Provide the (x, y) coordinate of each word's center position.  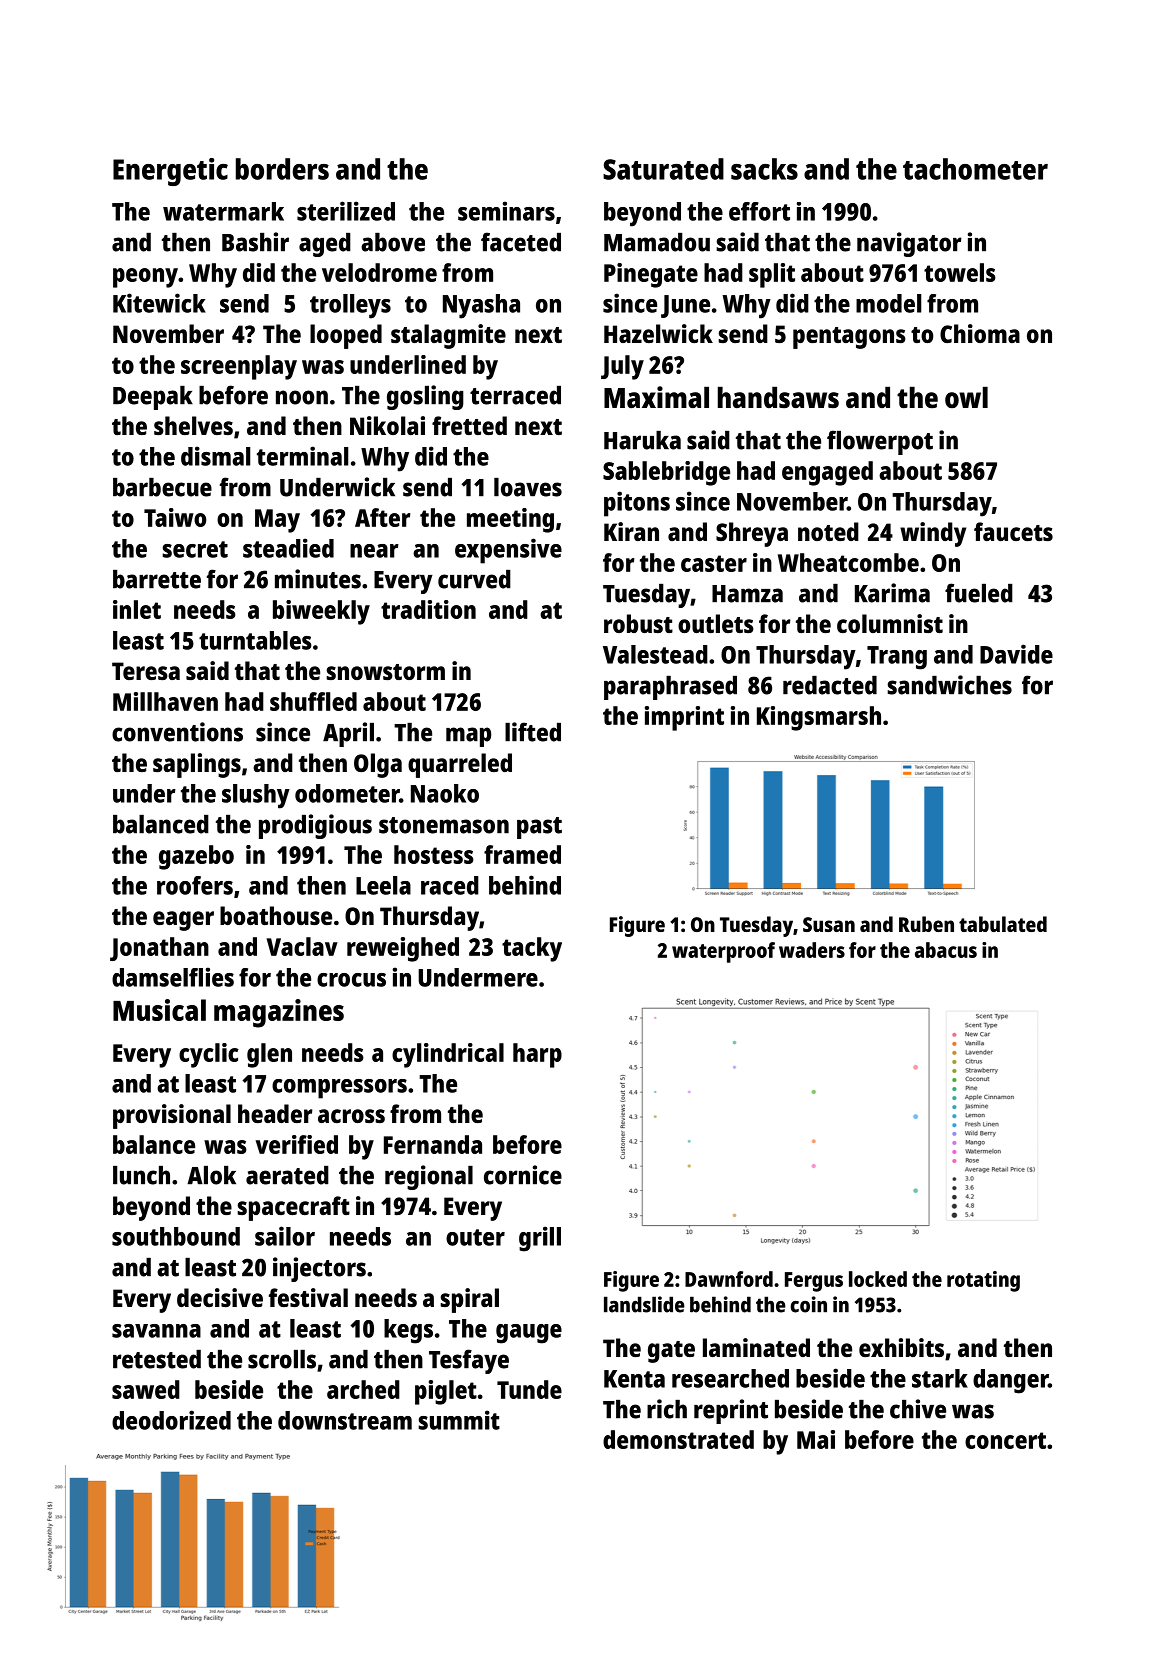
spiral (469, 1300)
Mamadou (657, 242)
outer (475, 1237)
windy (933, 534)
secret (195, 549)
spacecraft (293, 1208)
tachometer (975, 169)
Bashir (255, 242)
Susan (829, 924)
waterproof (723, 952)
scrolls (282, 1359)
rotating (983, 1281)
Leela (383, 885)
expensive (508, 551)
